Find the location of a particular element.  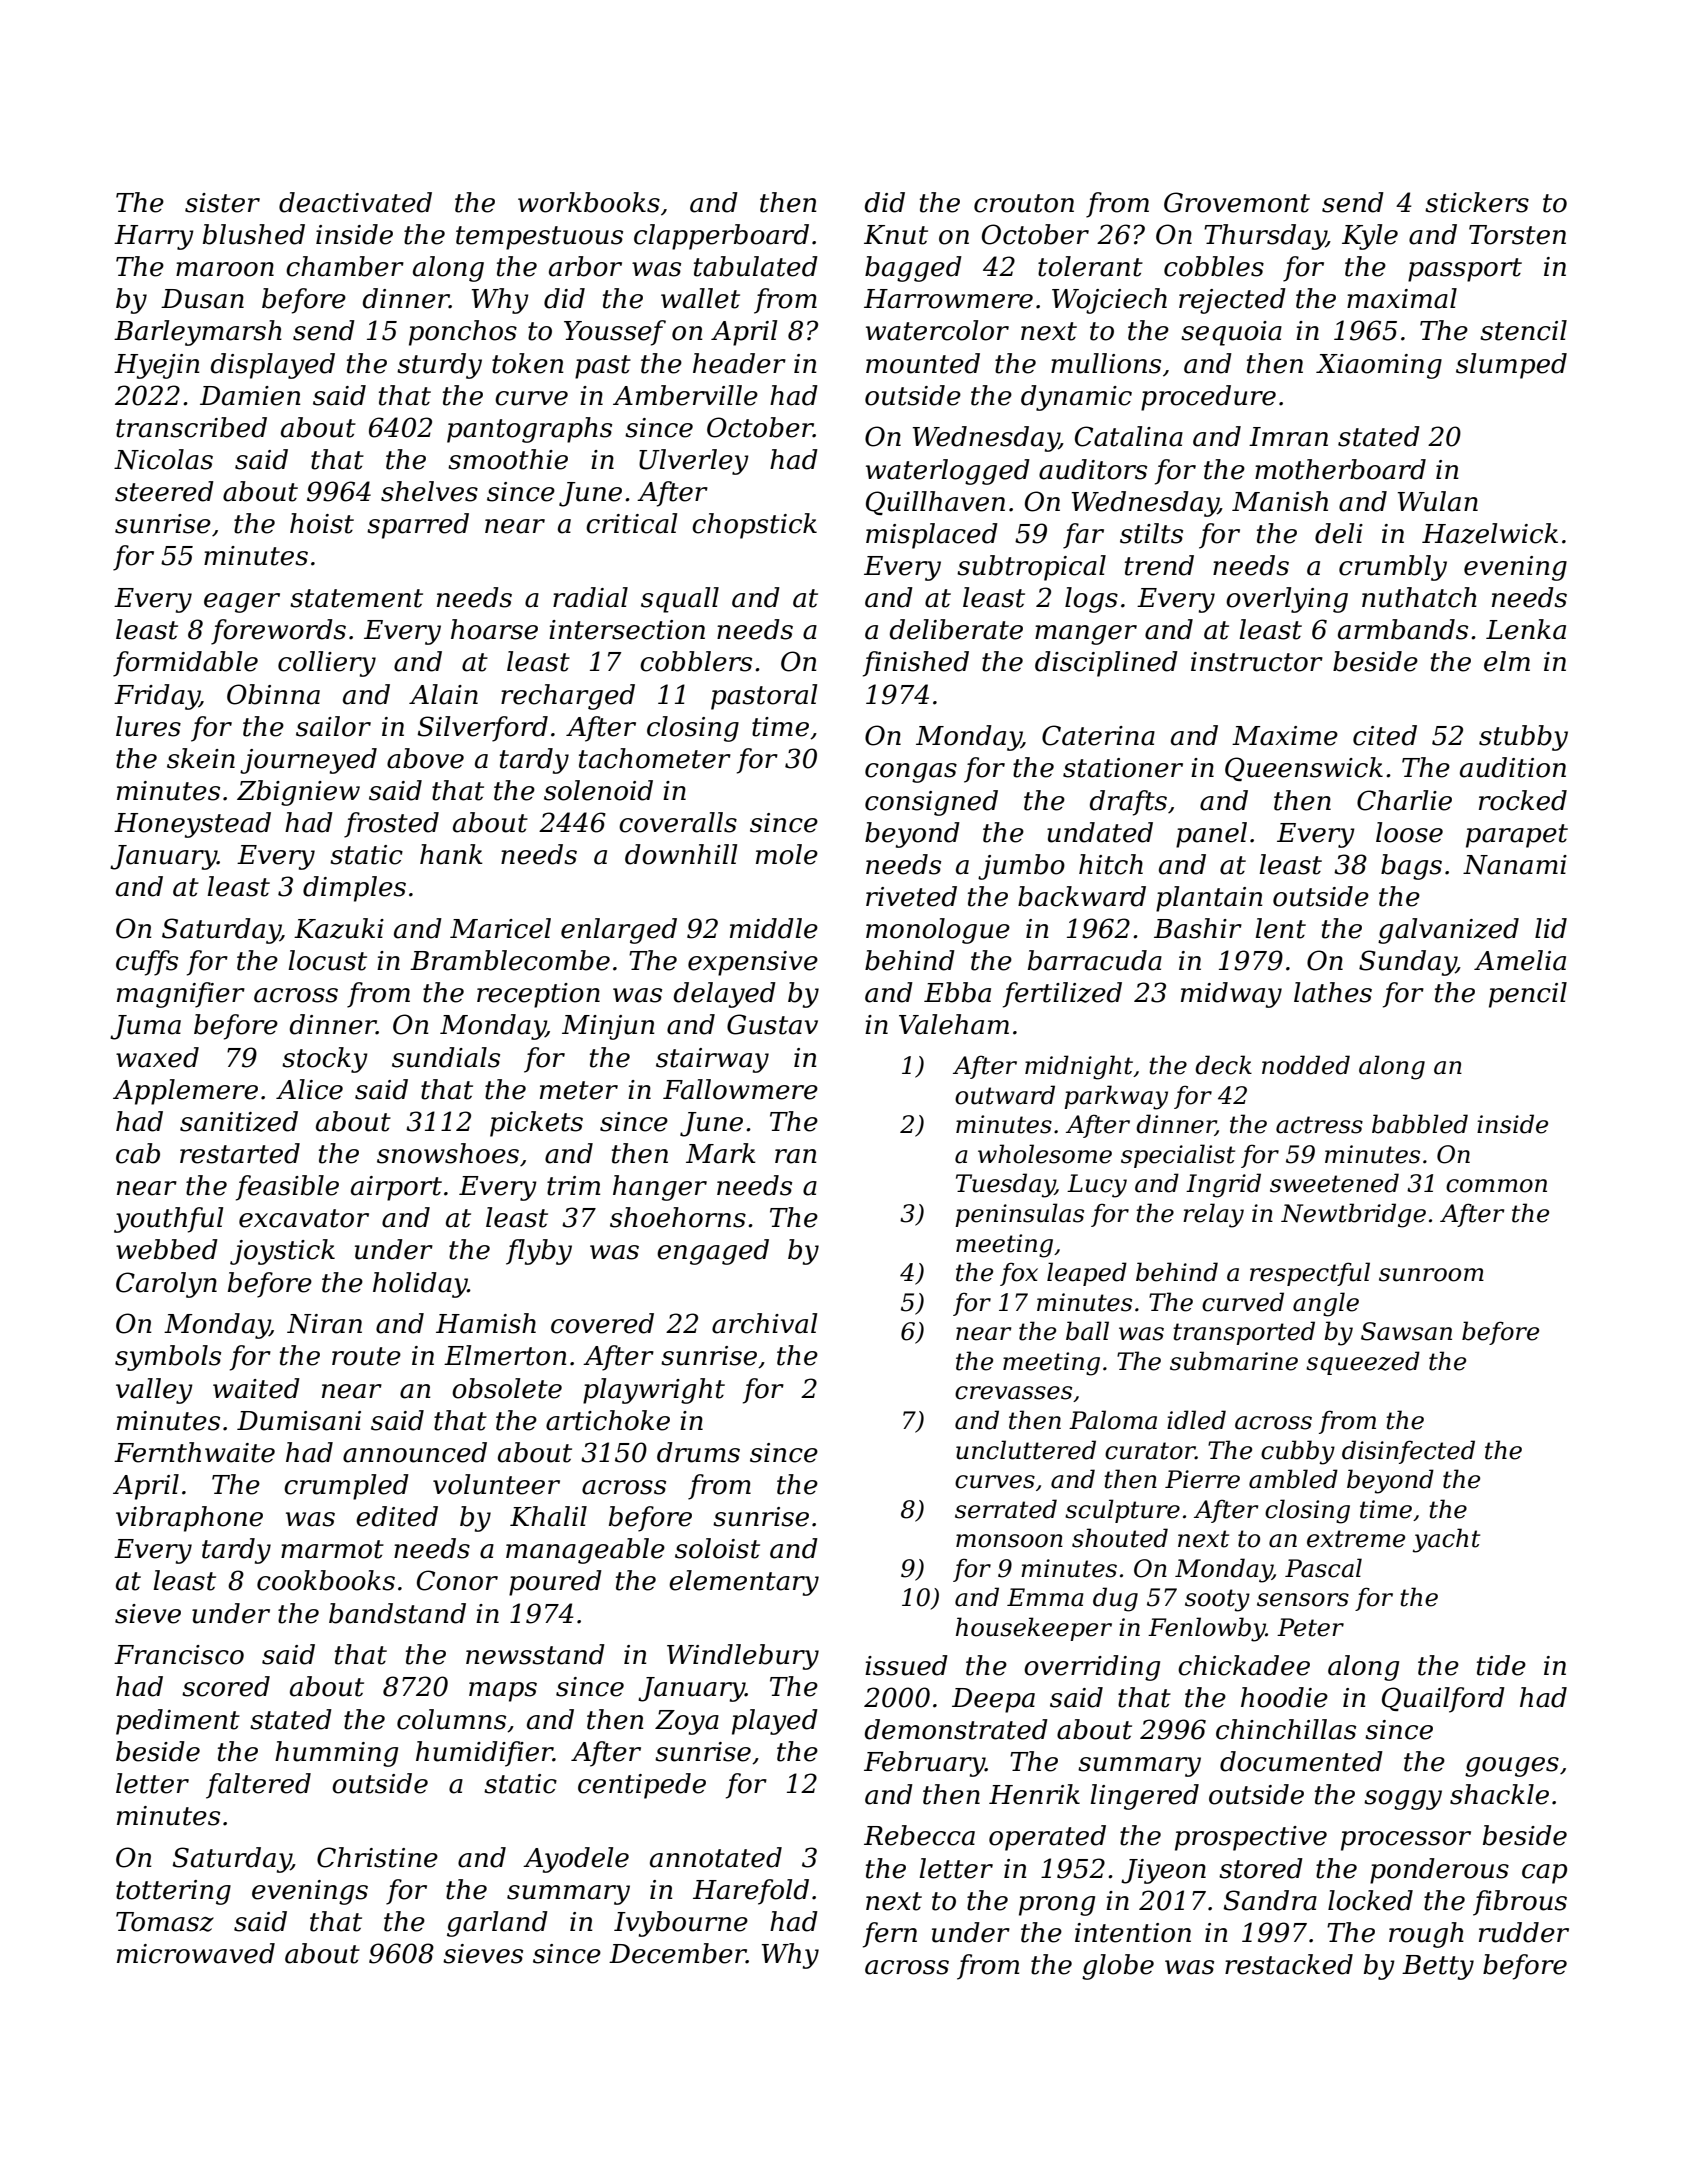

airport is located at coordinates (396, 1188).
